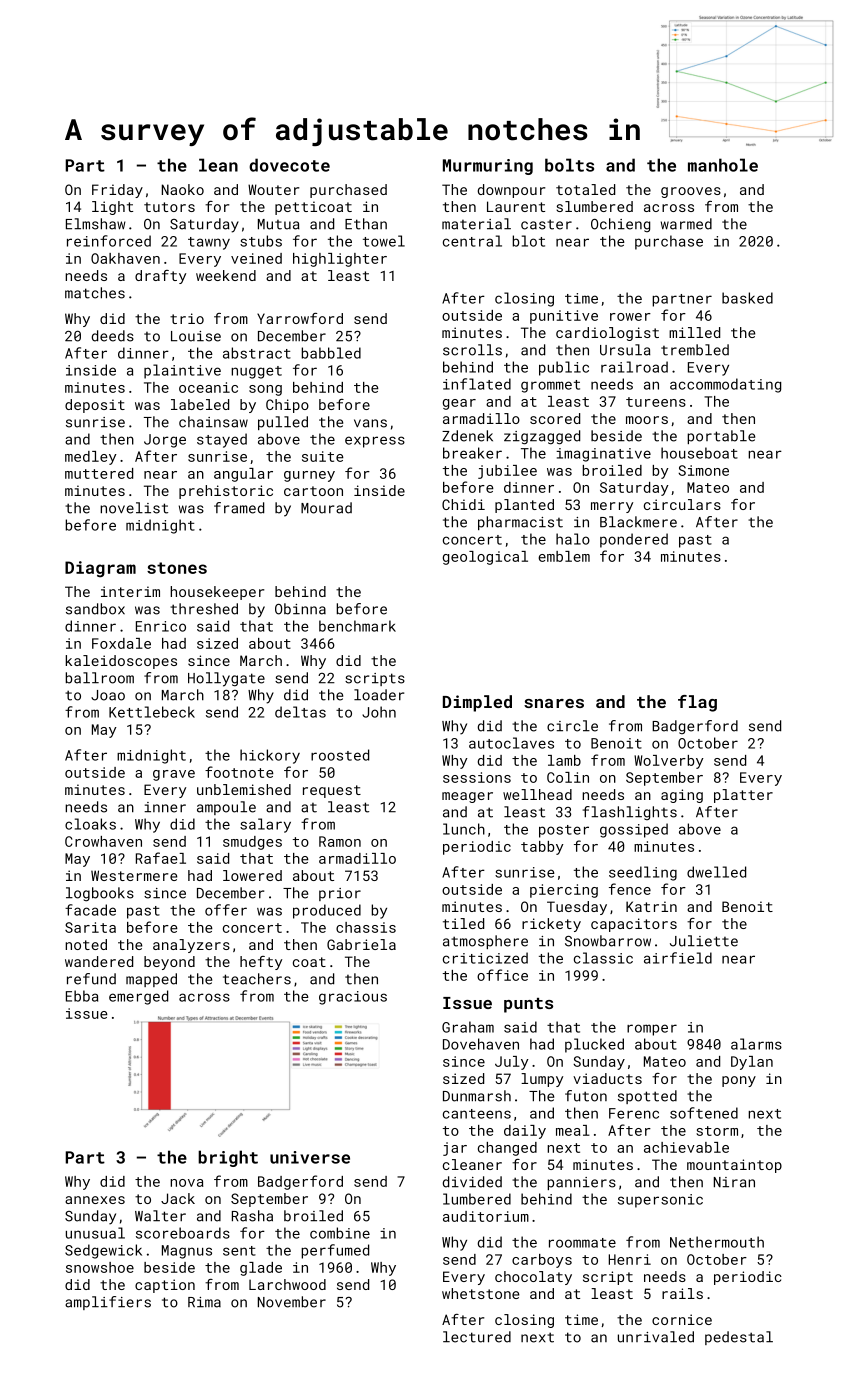 The height and width of the screenshot is (1400, 849). I want to click on Ferenc, so click(634, 1113).
